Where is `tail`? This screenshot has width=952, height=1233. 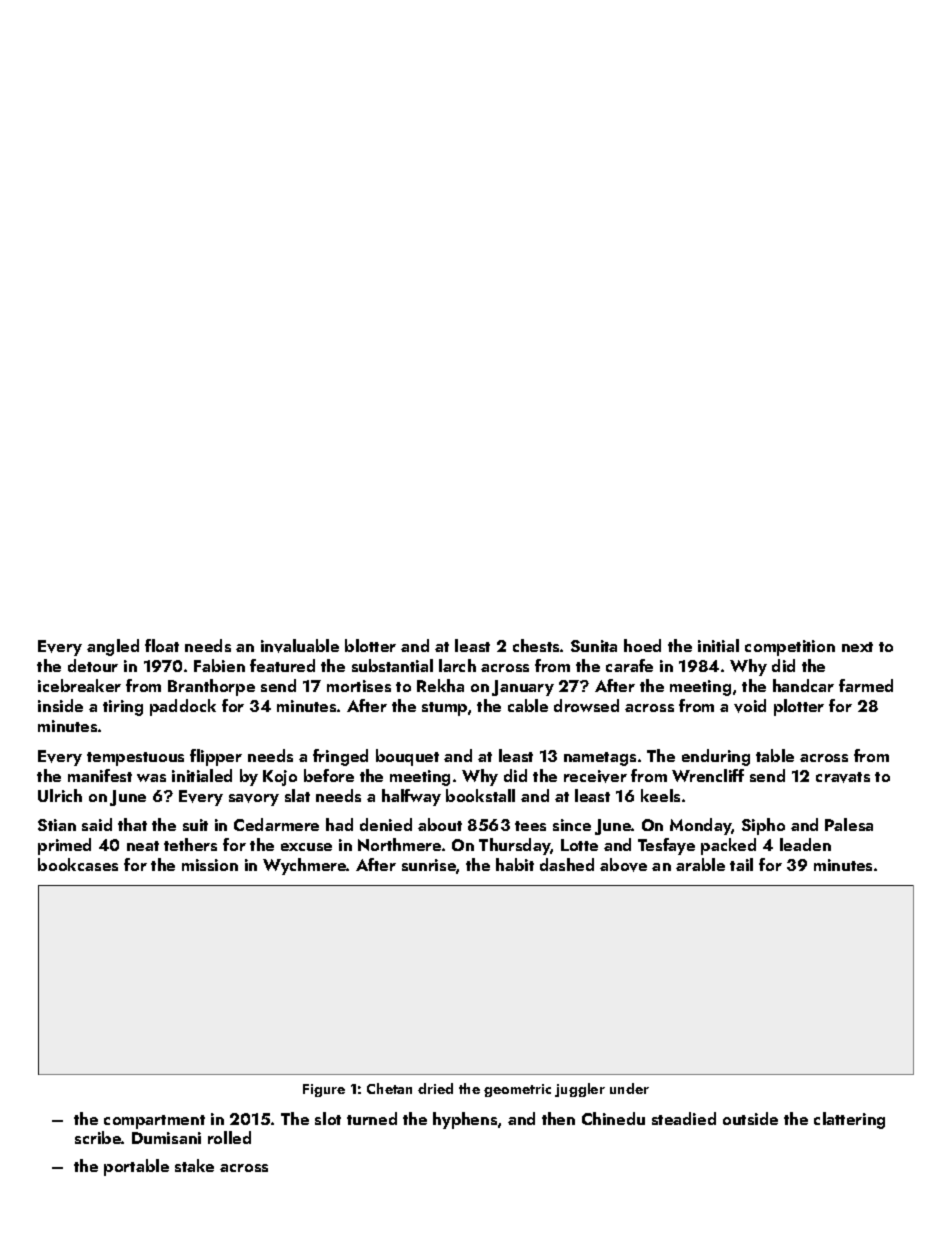
tail is located at coordinates (741, 864).
